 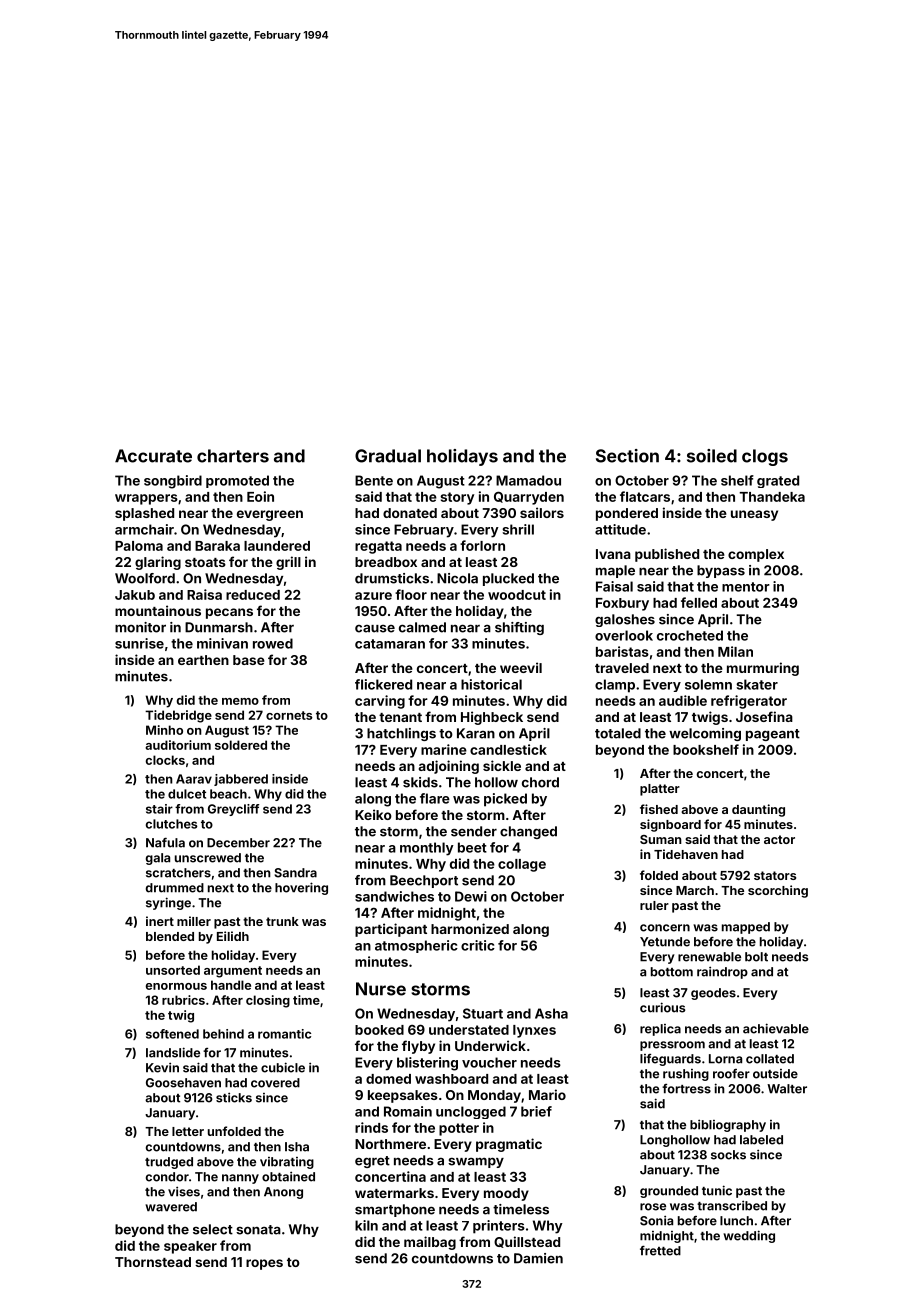 I want to click on concern, so click(x=665, y=928).
